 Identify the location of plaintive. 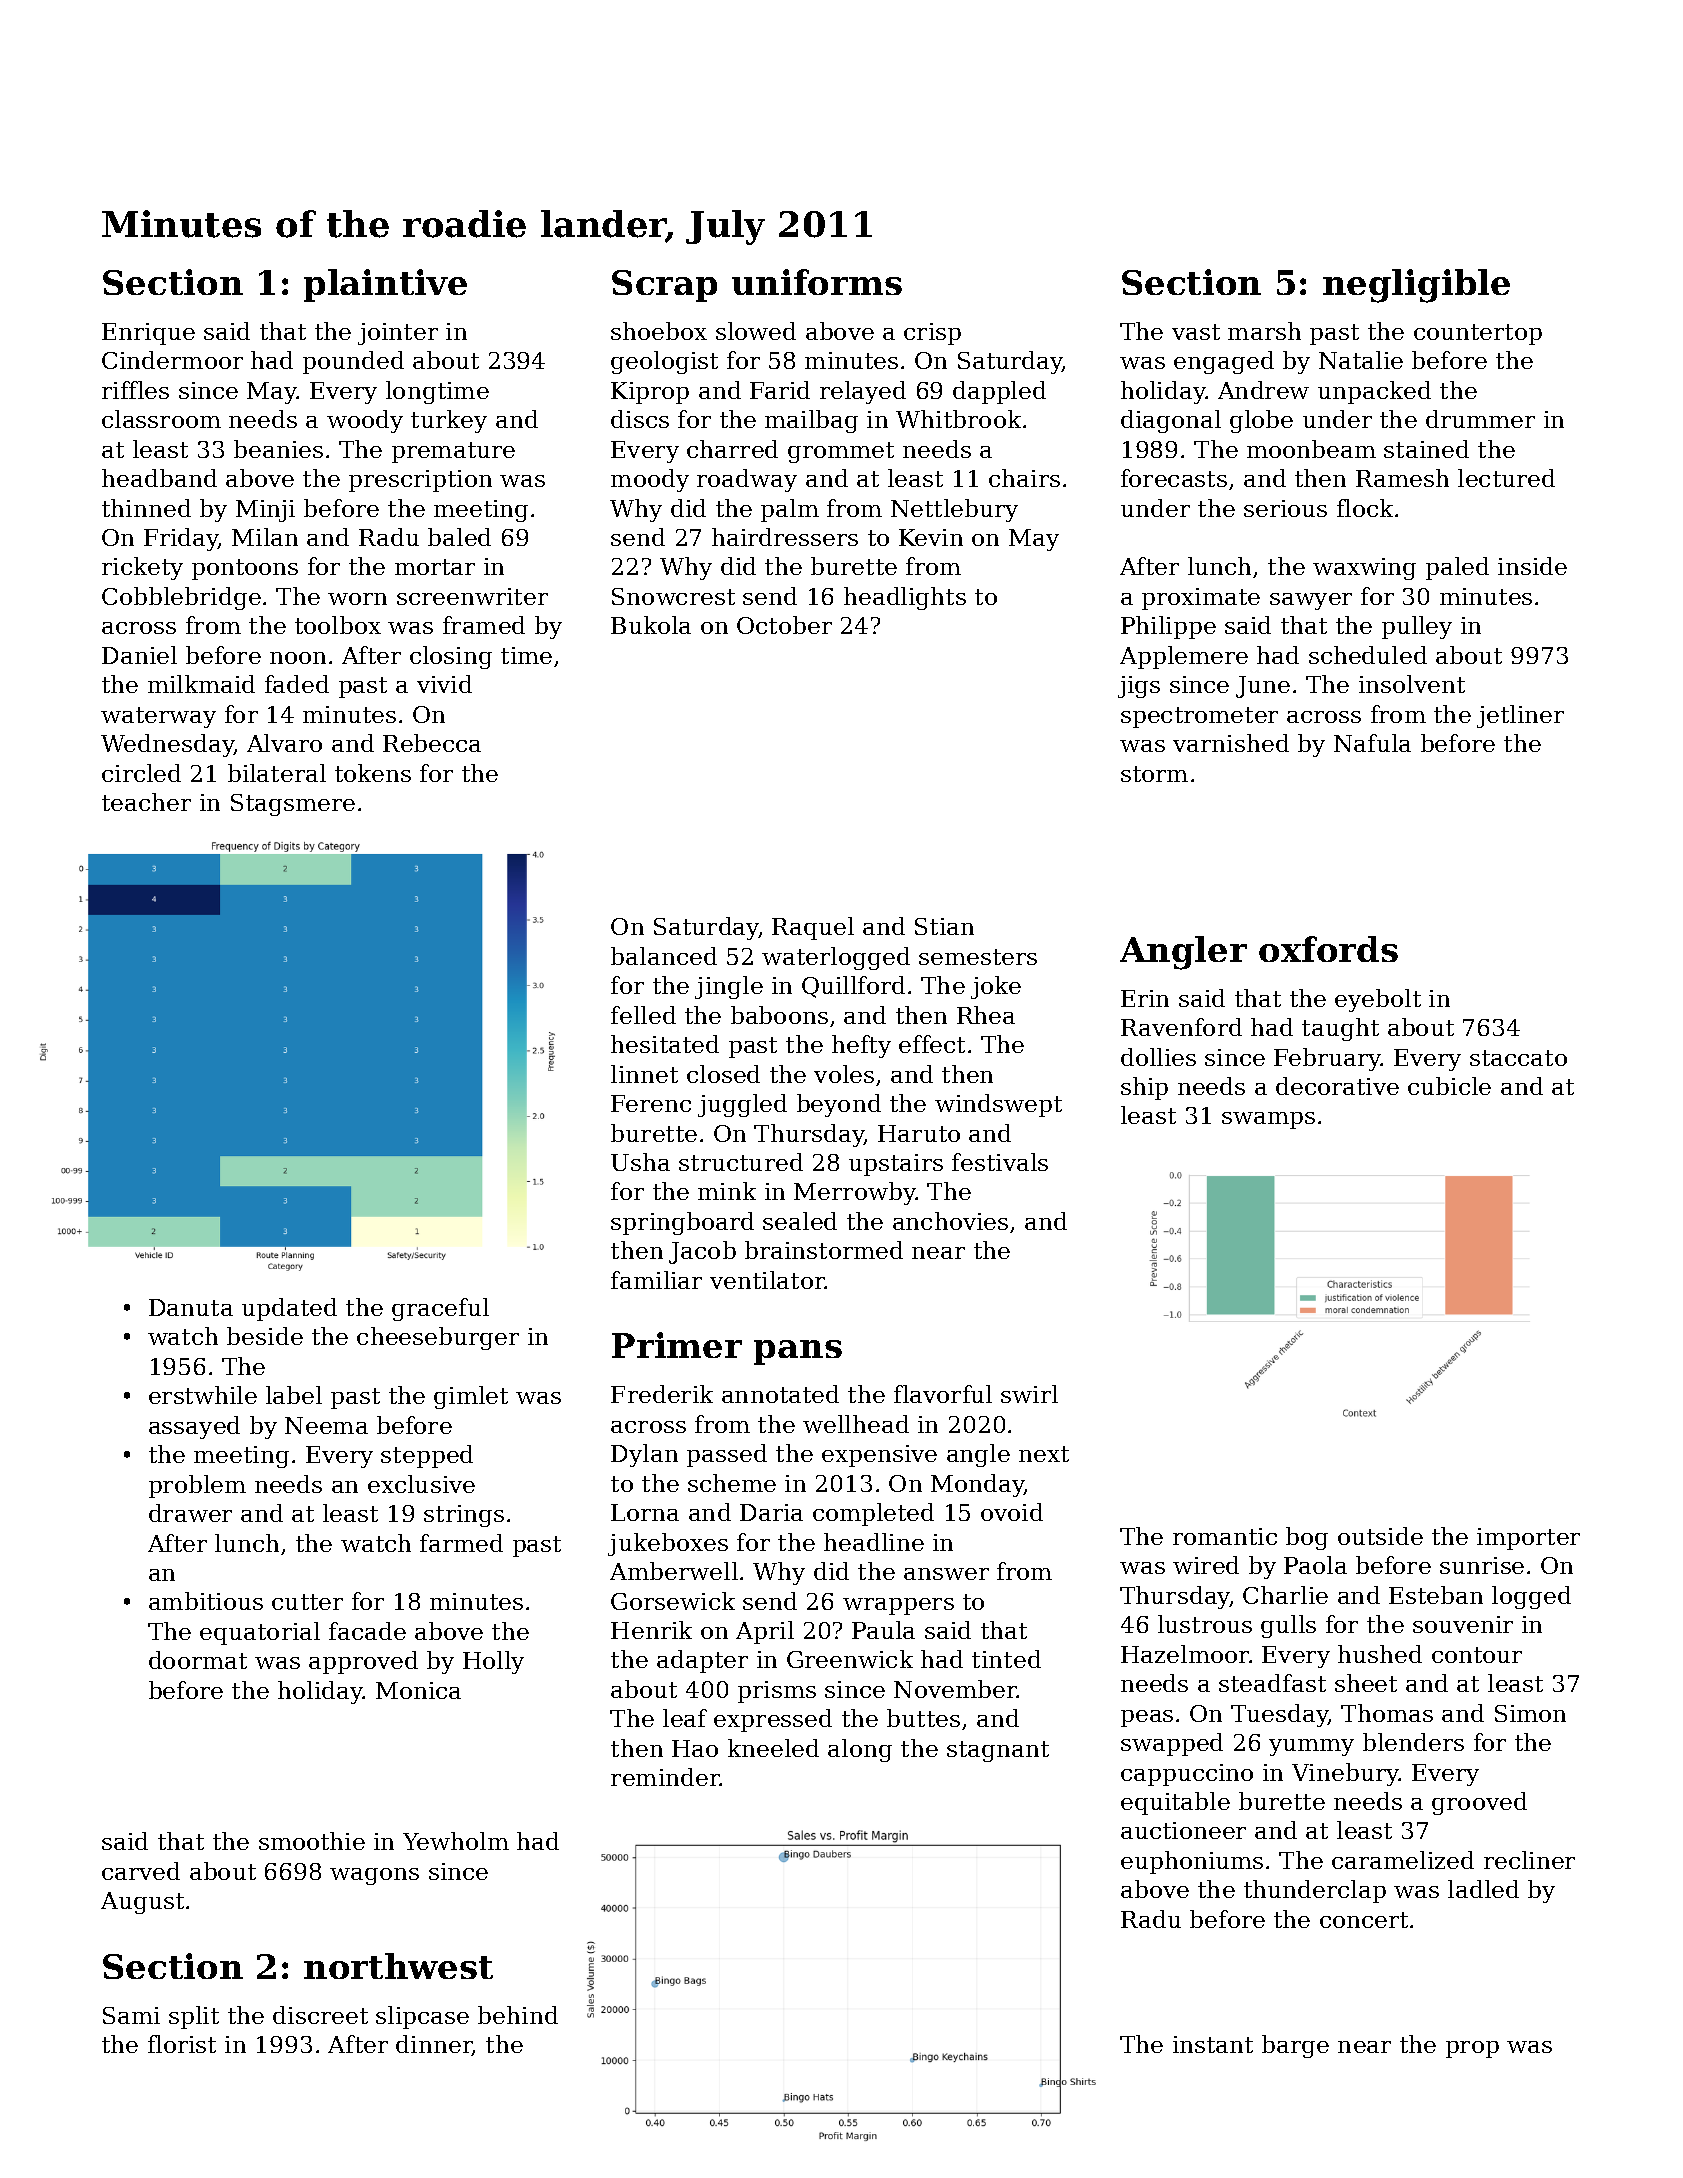
(385, 285).
